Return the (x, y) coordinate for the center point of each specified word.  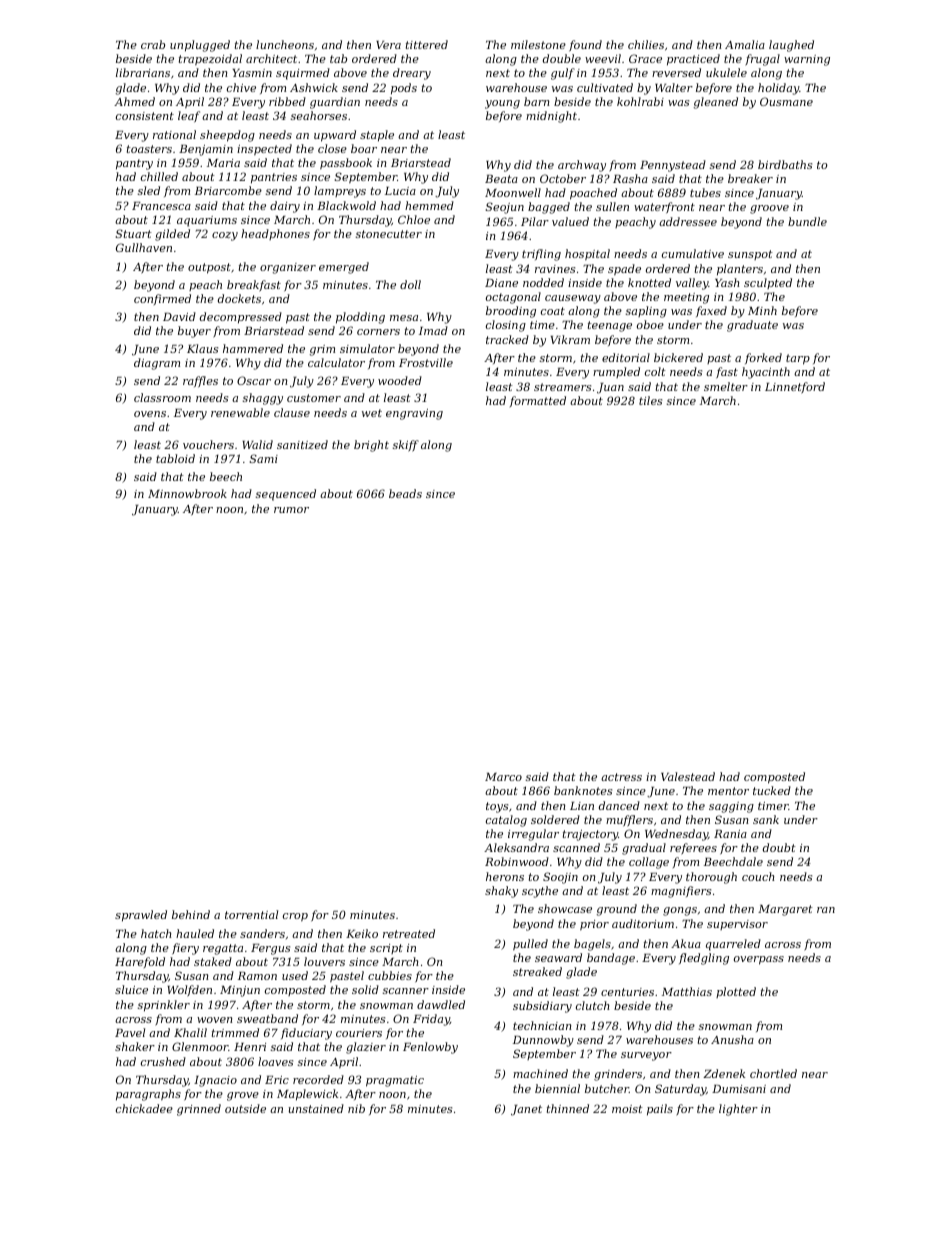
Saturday (680, 1090)
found (585, 45)
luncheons (285, 44)
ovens (150, 414)
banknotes (583, 790)
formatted (538, 401)
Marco (503, 777)
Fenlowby (430, 1048)
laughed (791, 46)
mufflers (629, 821)
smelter (726, 386)
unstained (316, 1108)
